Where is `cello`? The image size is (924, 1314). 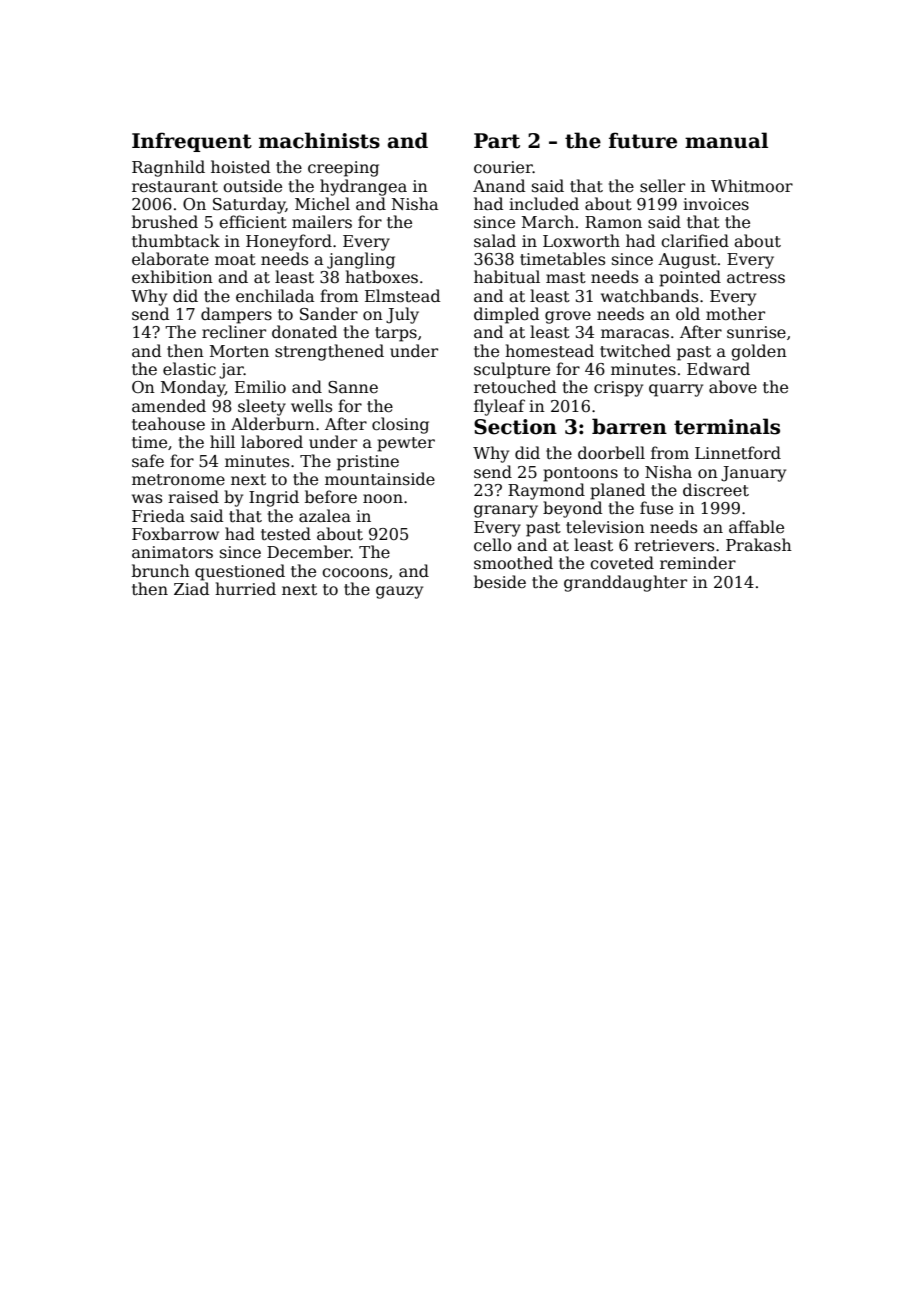 cello is located at coordinates (493, 544).
